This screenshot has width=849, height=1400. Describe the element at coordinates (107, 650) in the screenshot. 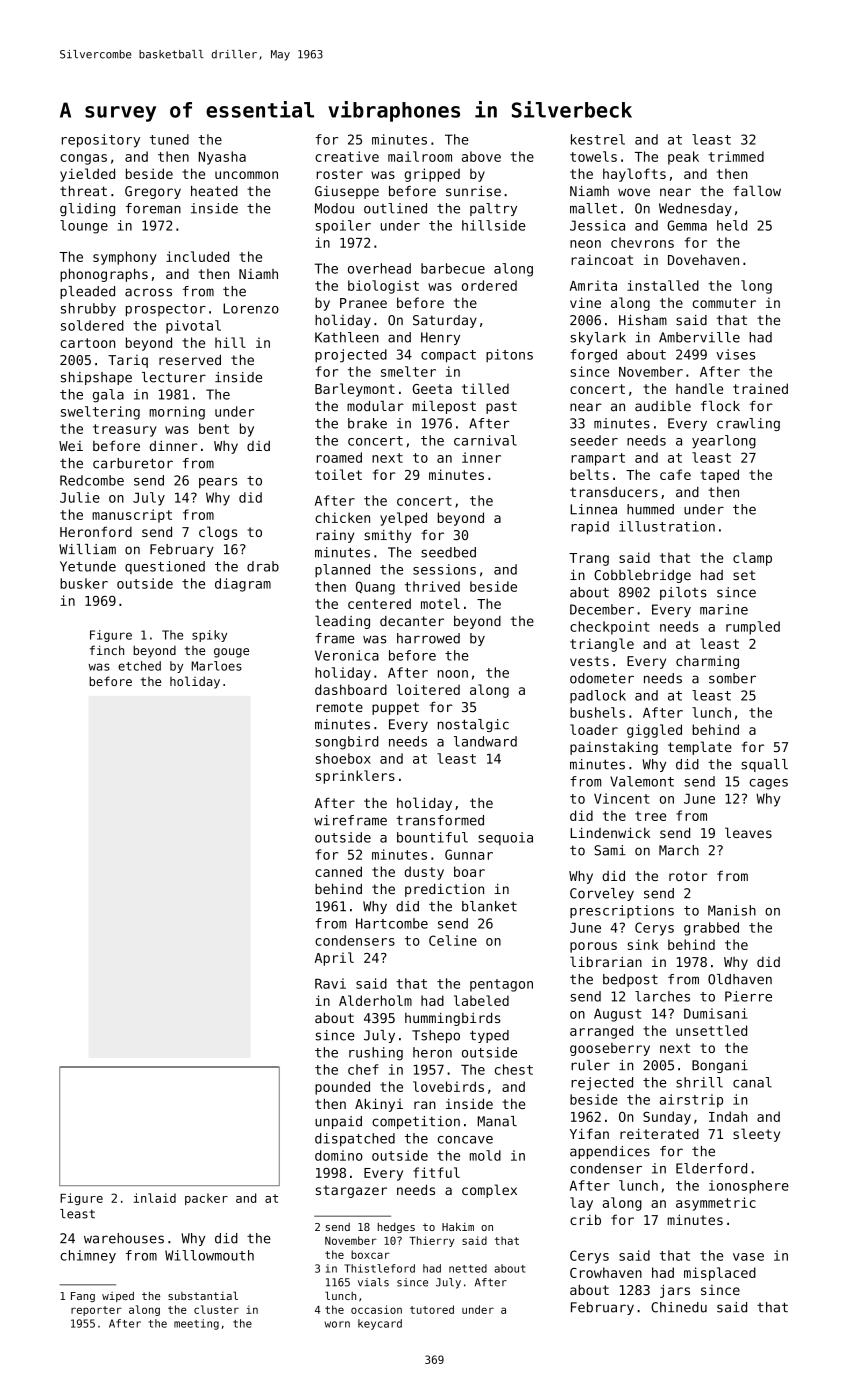

I see `finch` at that location.
